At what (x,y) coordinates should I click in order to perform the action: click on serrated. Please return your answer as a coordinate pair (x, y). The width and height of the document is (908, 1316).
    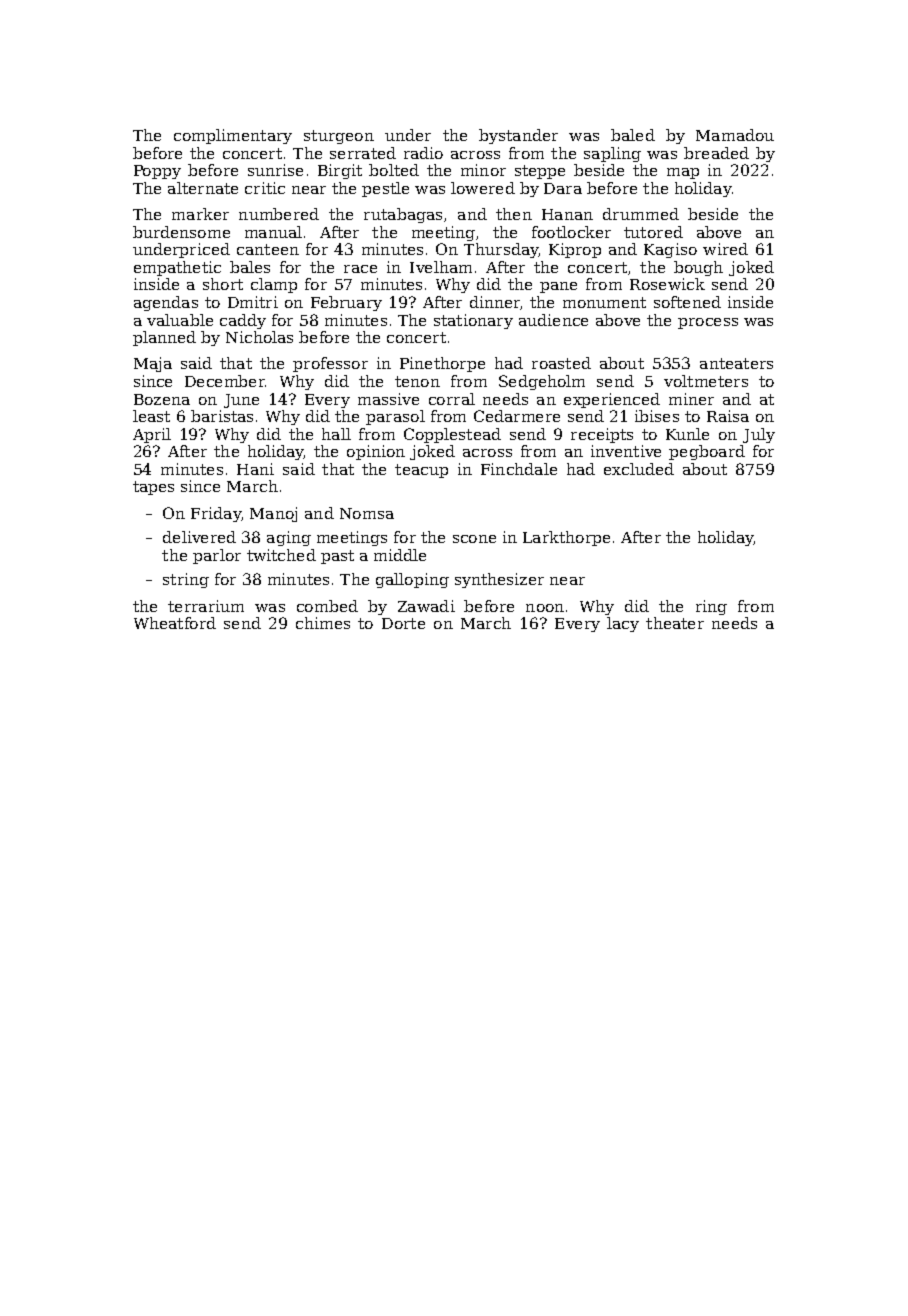
    Looking at the image, I should click on (363, 153).
